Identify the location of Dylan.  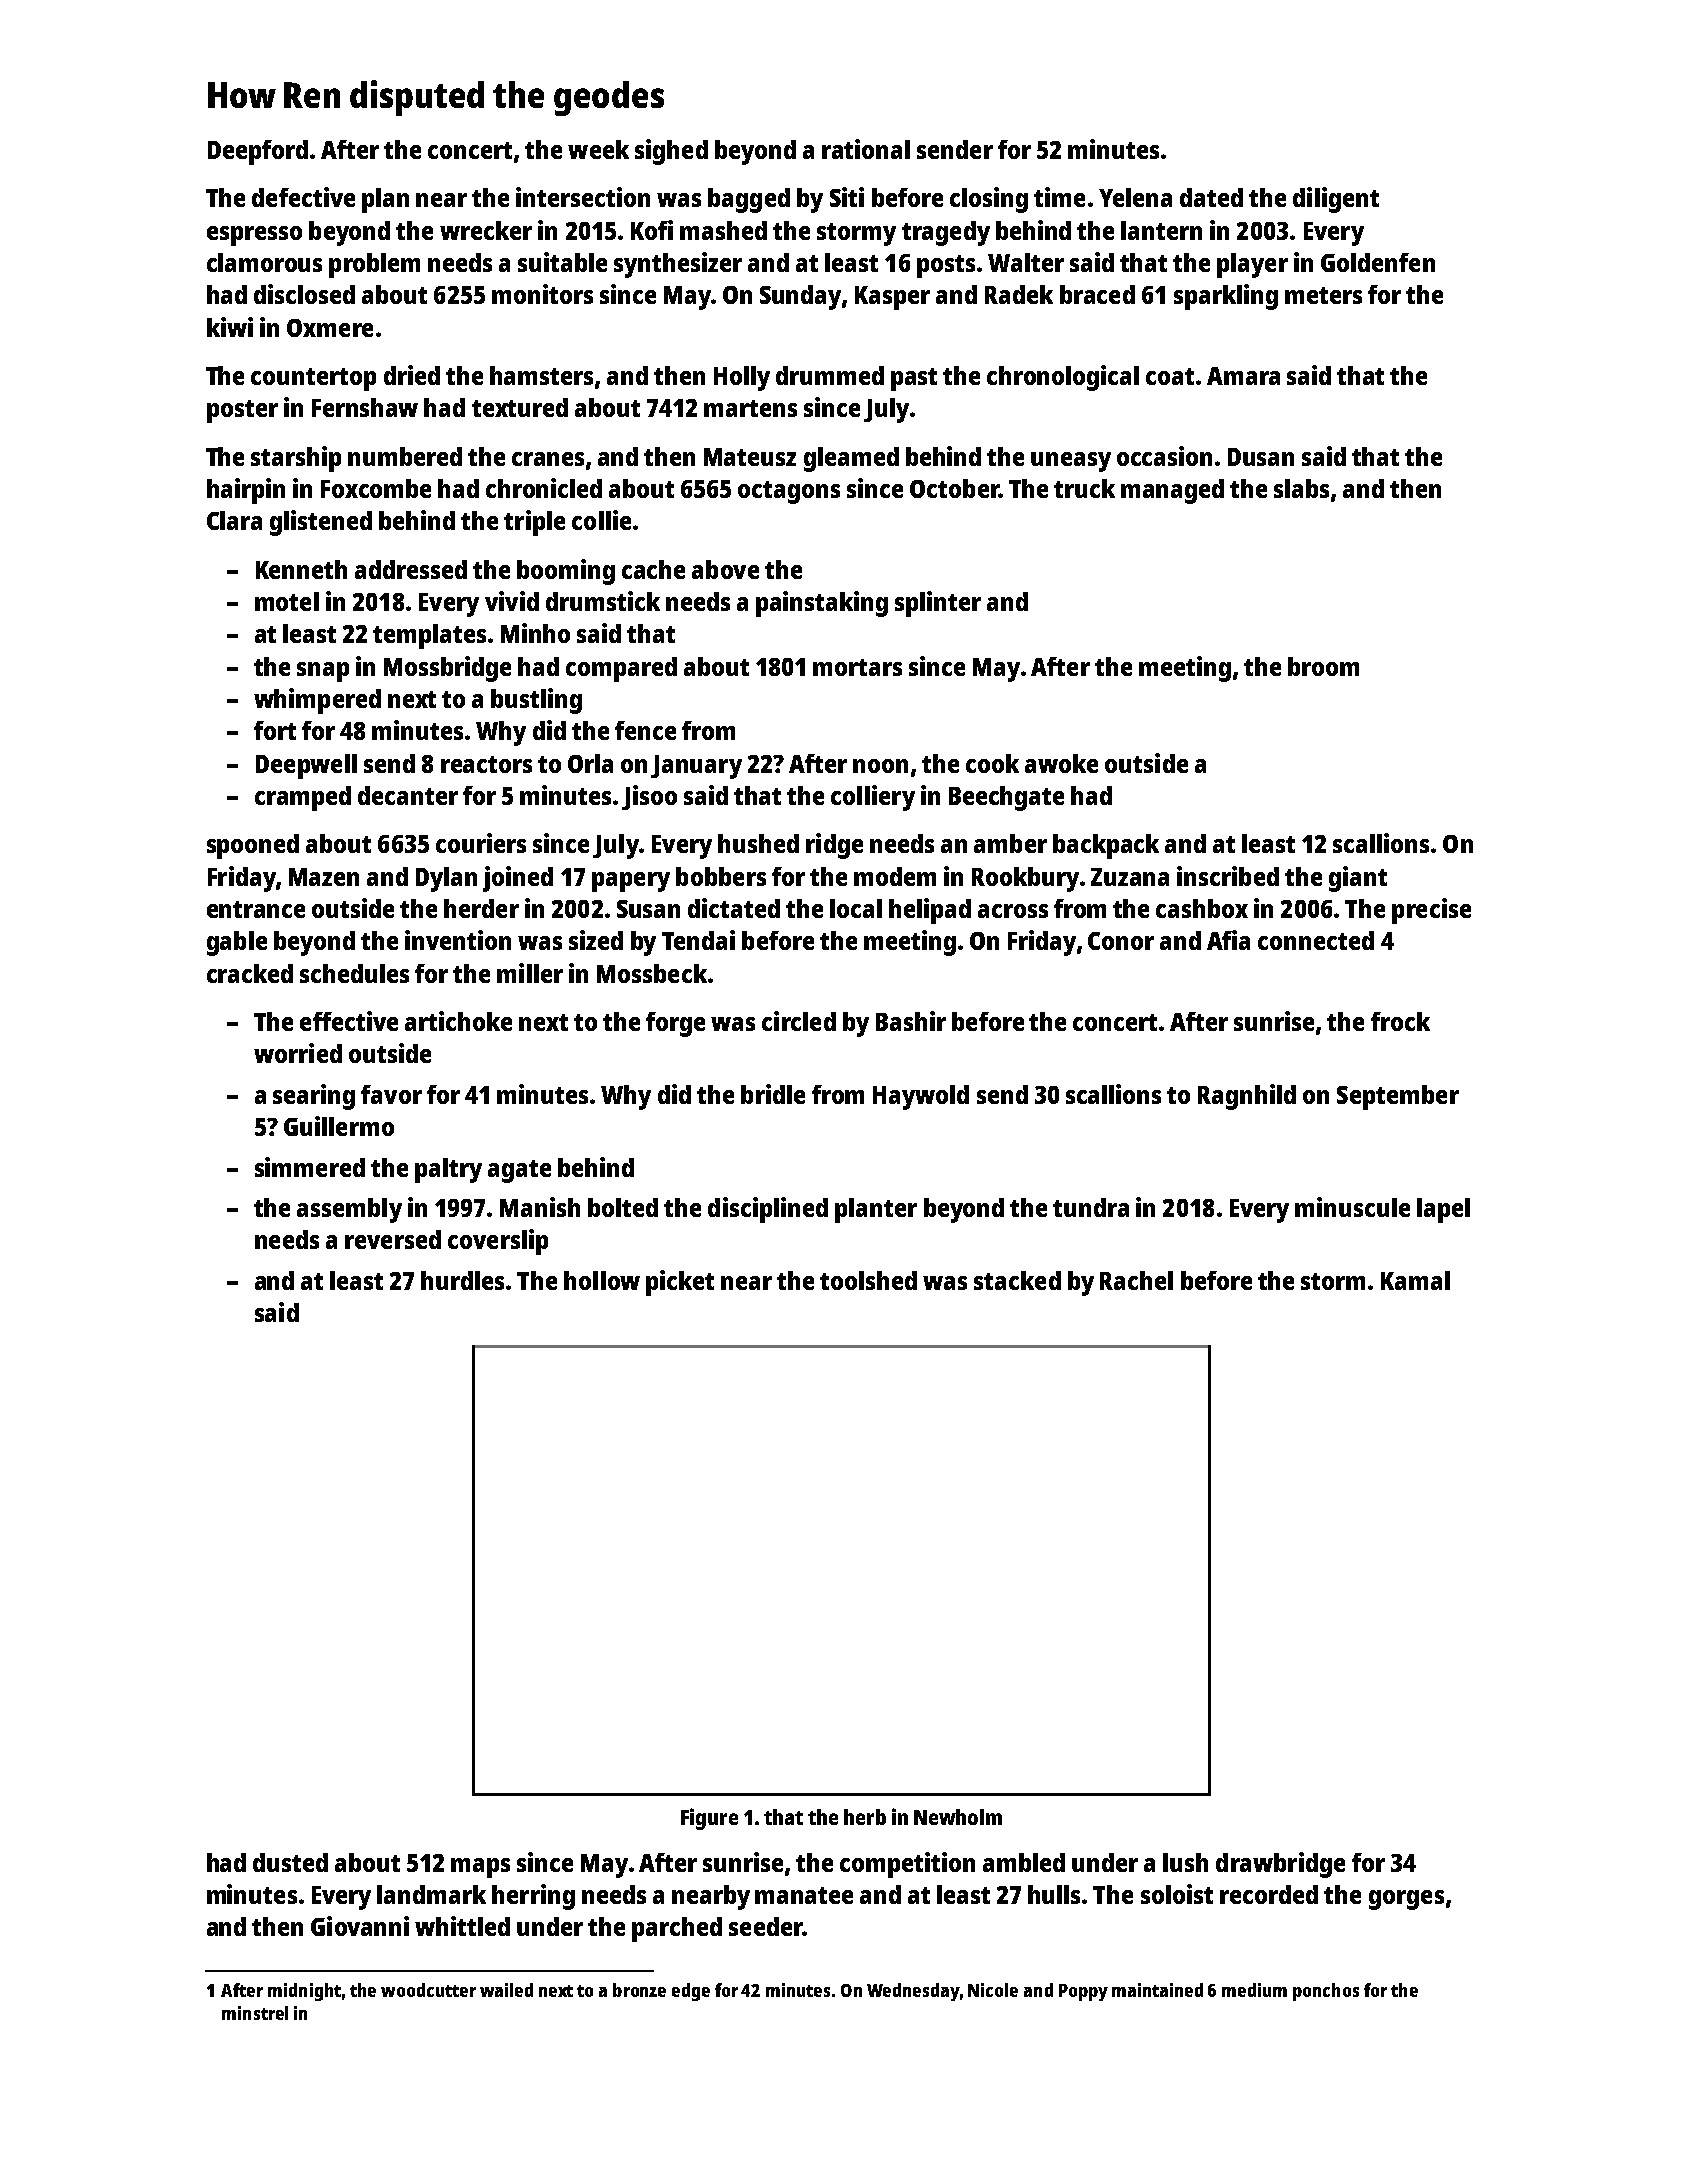
(446, 879).
